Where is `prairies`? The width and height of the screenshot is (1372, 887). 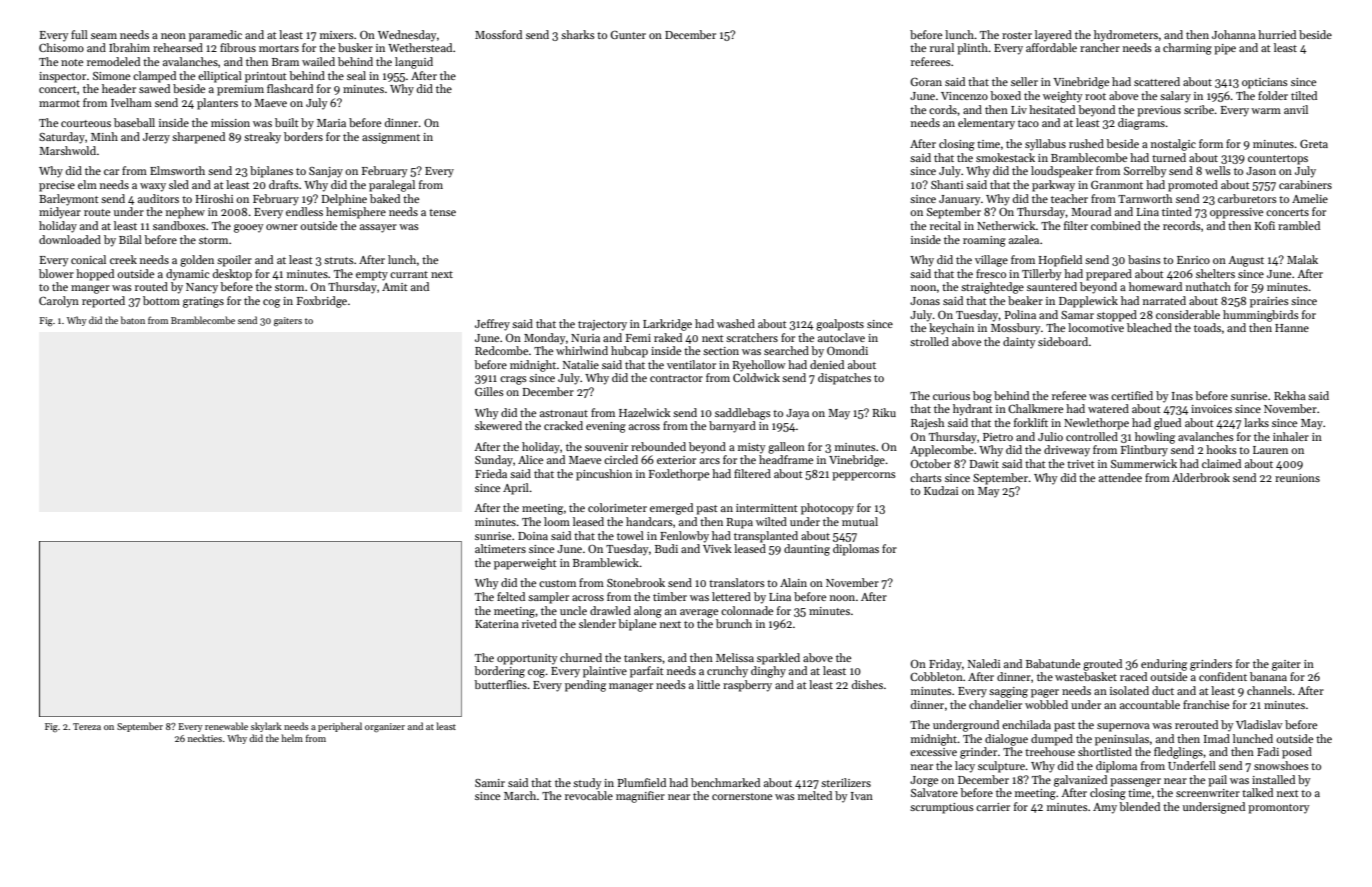 prairies is located at coordinates (1269, 302).
